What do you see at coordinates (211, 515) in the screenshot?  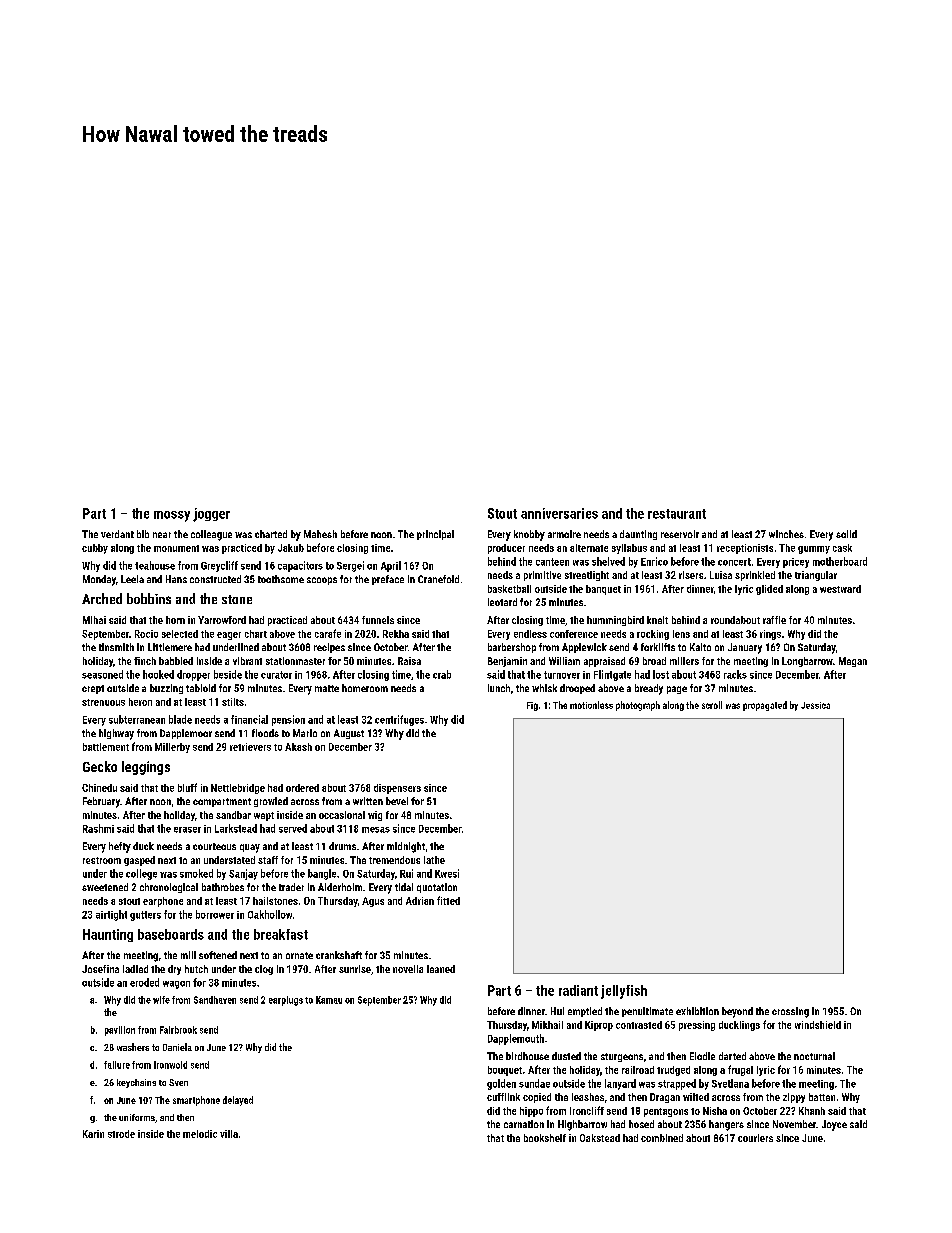 I see `jogger` at bounding box center [211, 515].
